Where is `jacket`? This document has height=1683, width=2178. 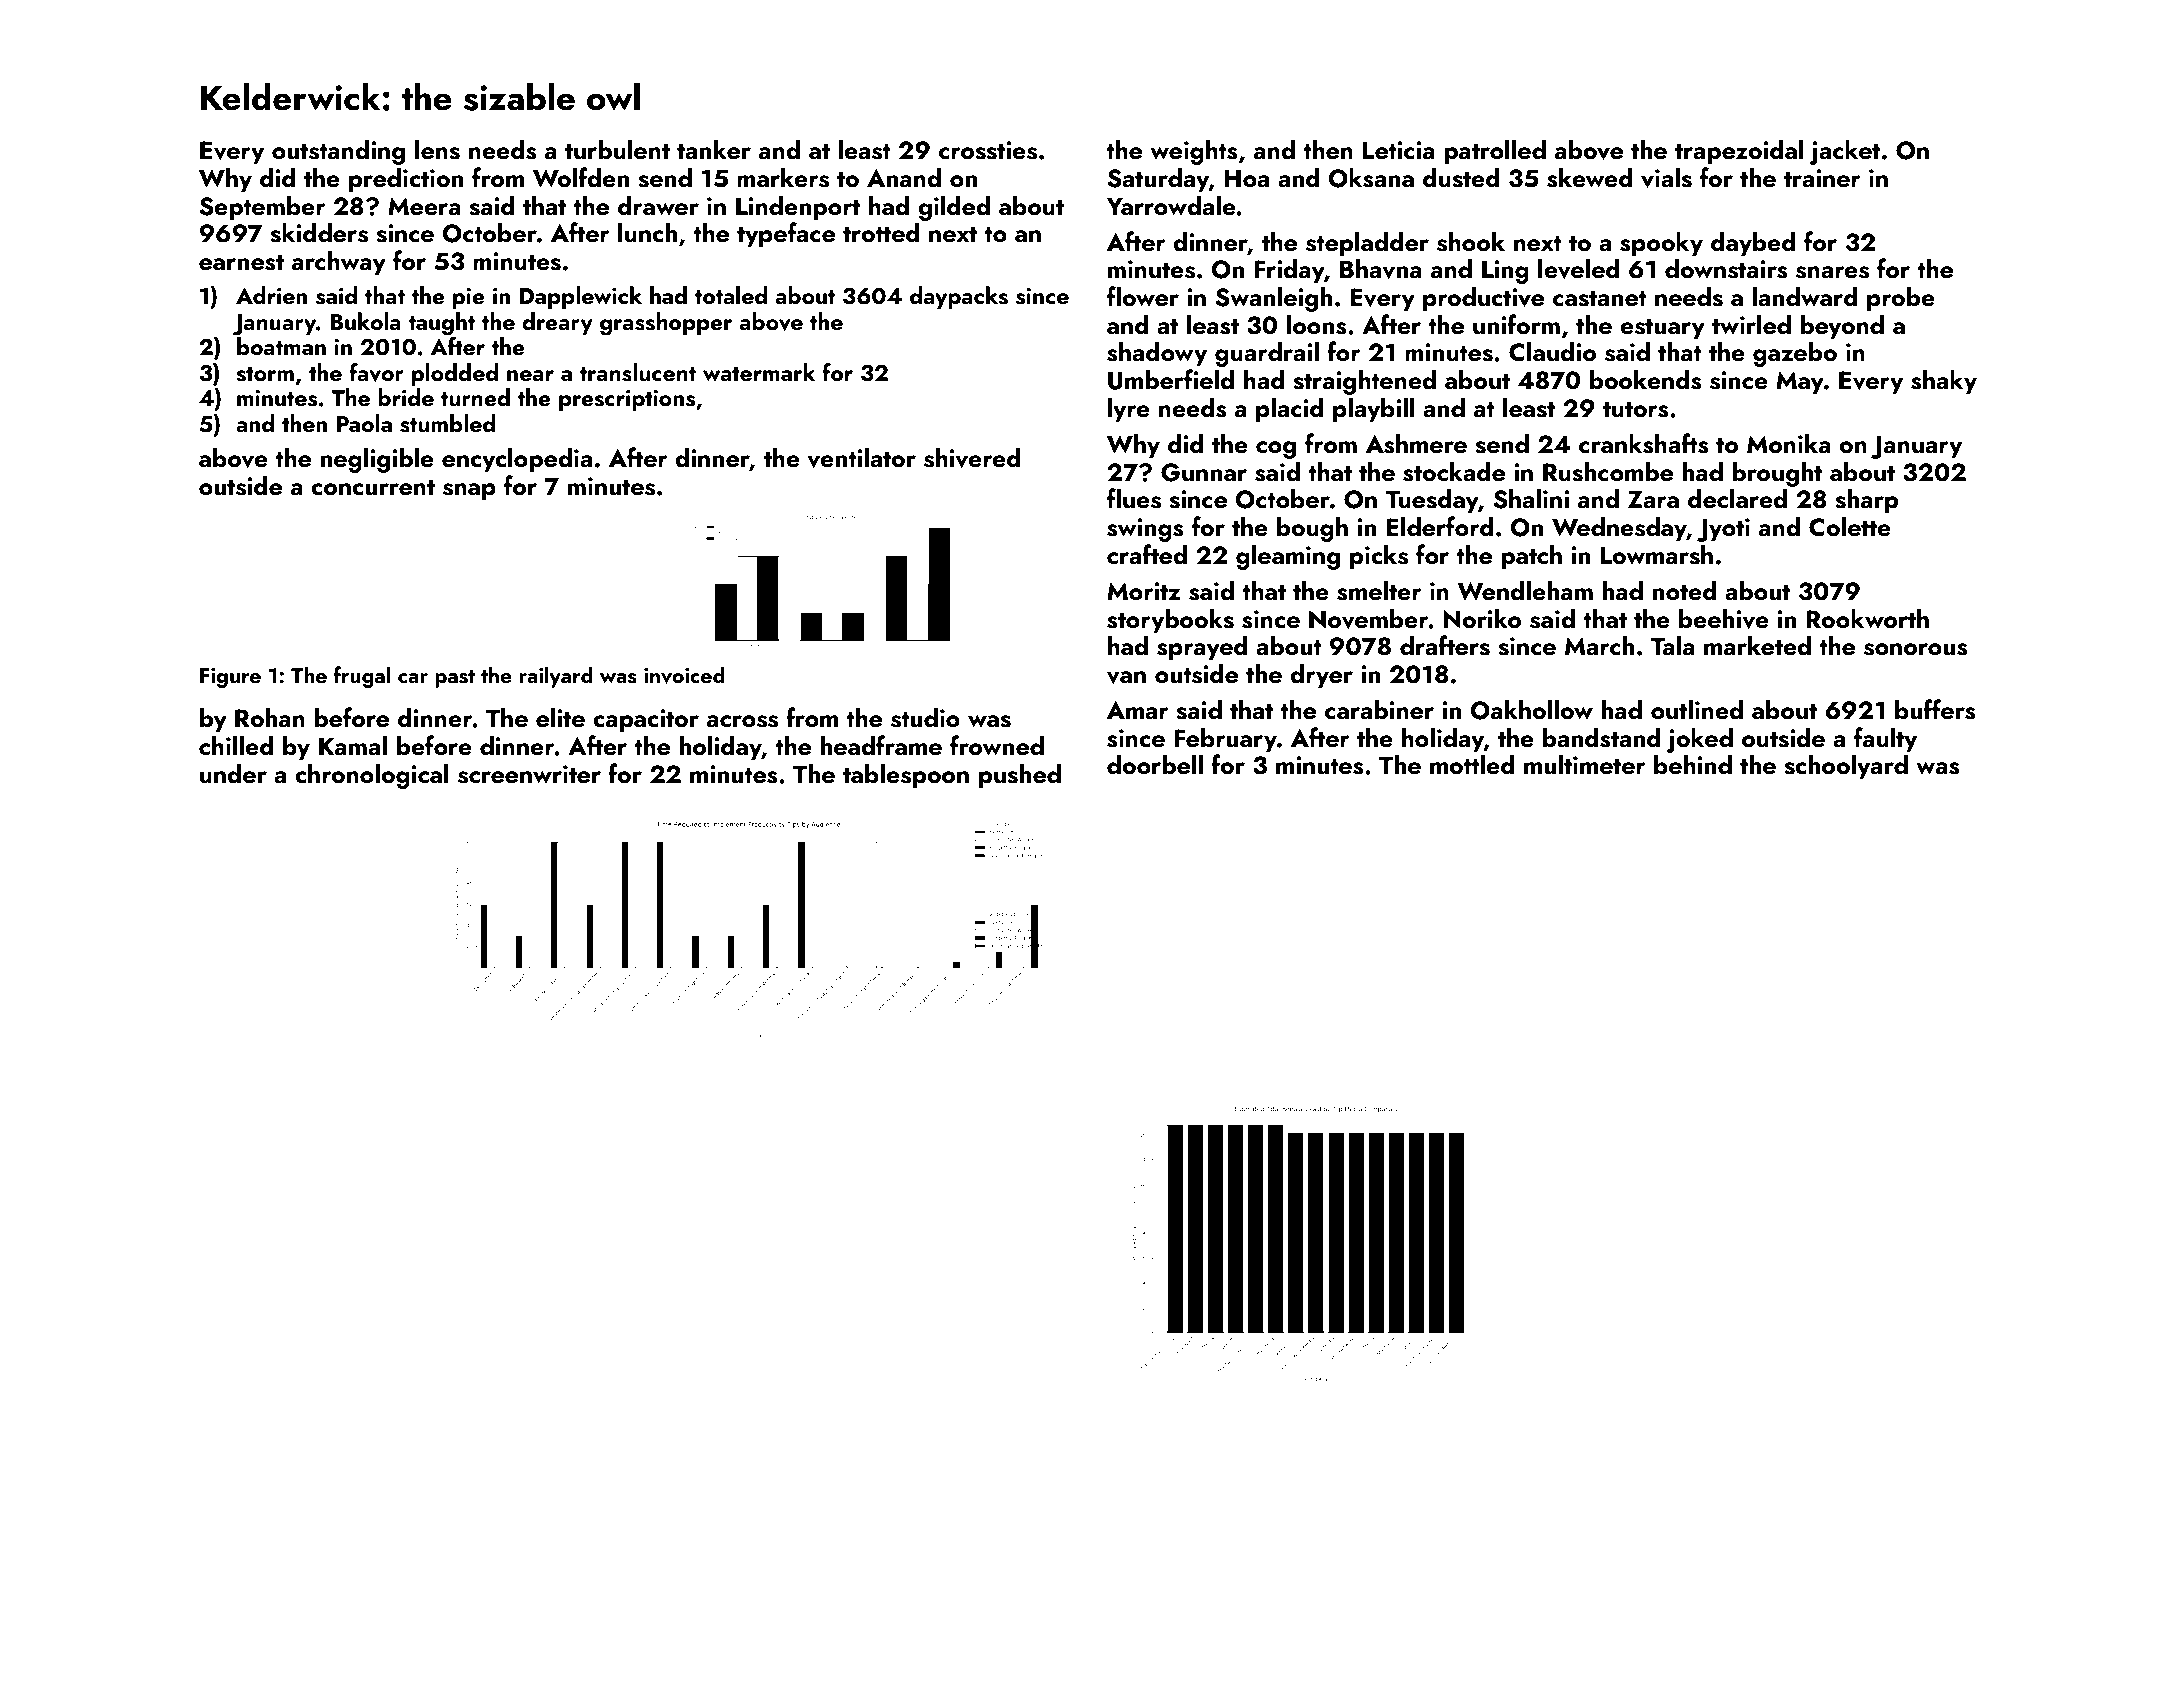 jacket is located at coordinates (1845, 152).
